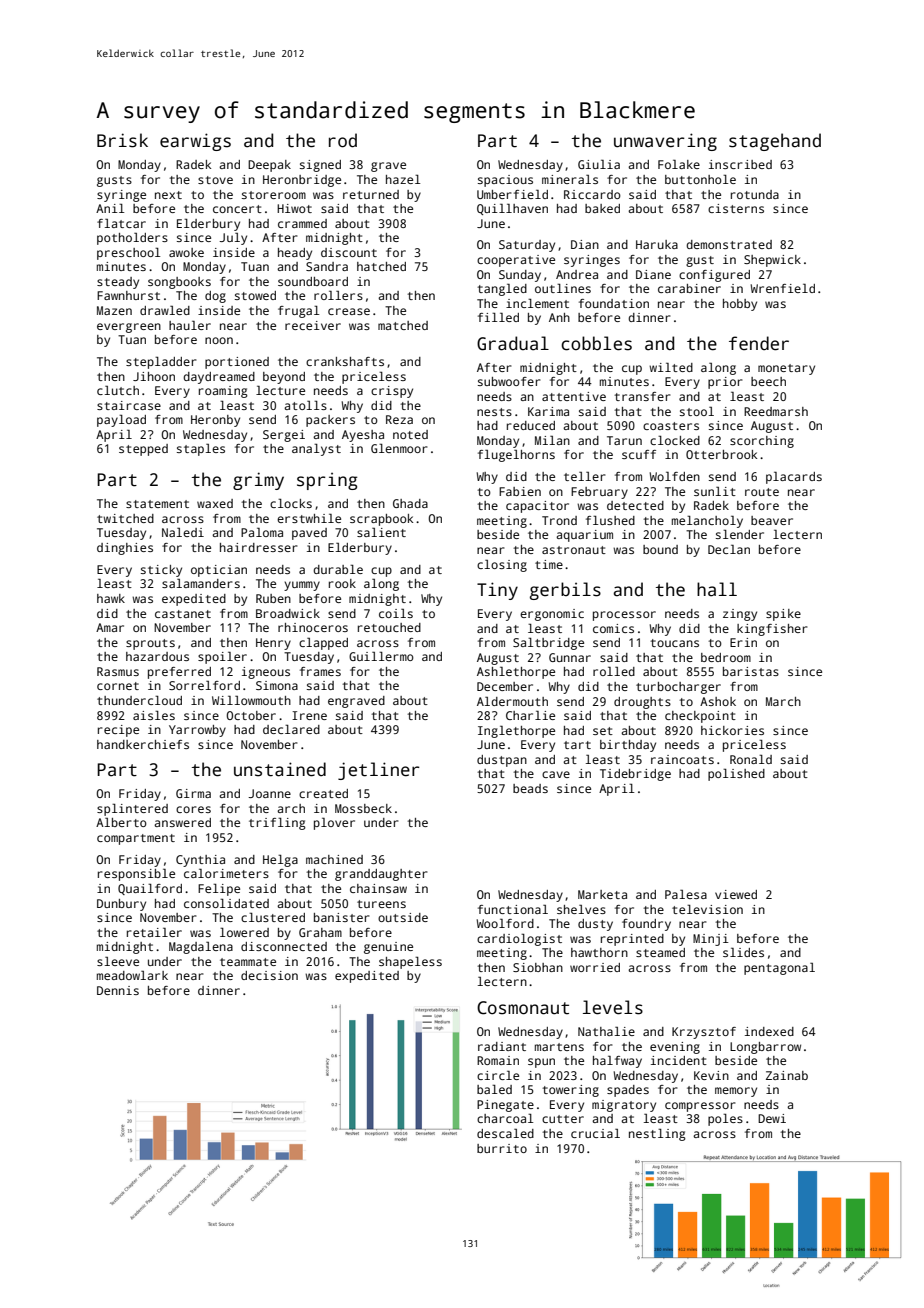 The height and width of the image is (1308, 924). What do you see at coordinates (381, 656) in the image?
I see `Guillermo` at bounding box center [381, 656].
